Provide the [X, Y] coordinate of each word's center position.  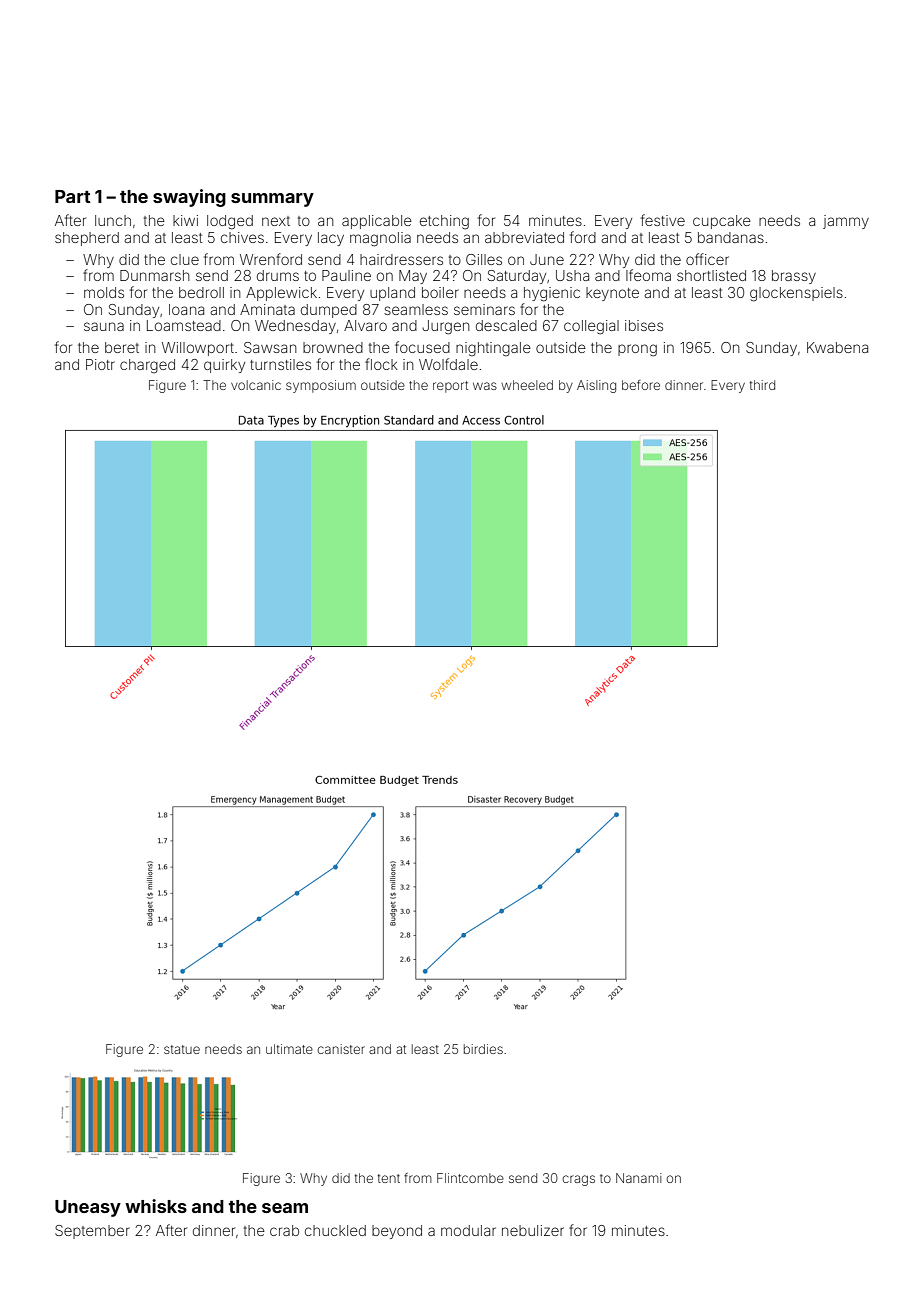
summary [272, 200]
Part [73, 196]
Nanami [638, 1178]
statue [182, 1049]
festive [663, 220]
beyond [397, 1232]
